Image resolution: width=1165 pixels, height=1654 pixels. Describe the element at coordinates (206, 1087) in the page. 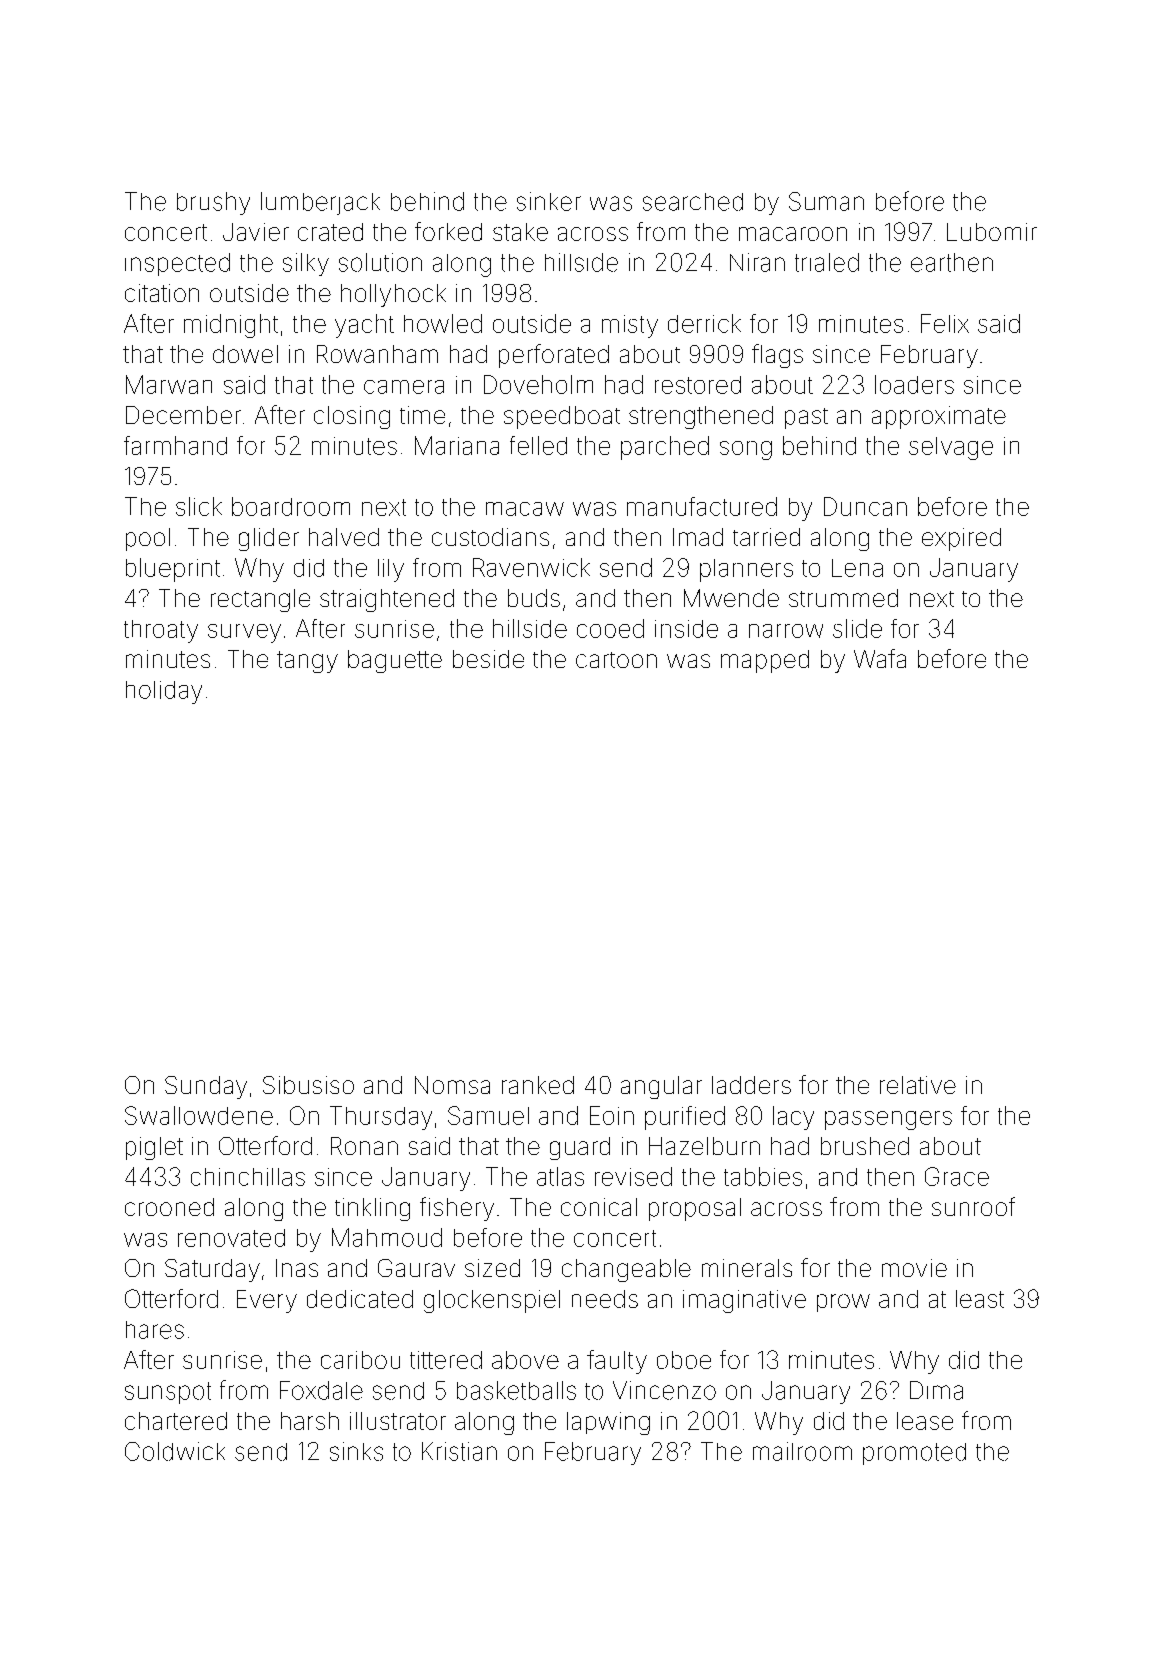

I see `Sunday` at that location.
